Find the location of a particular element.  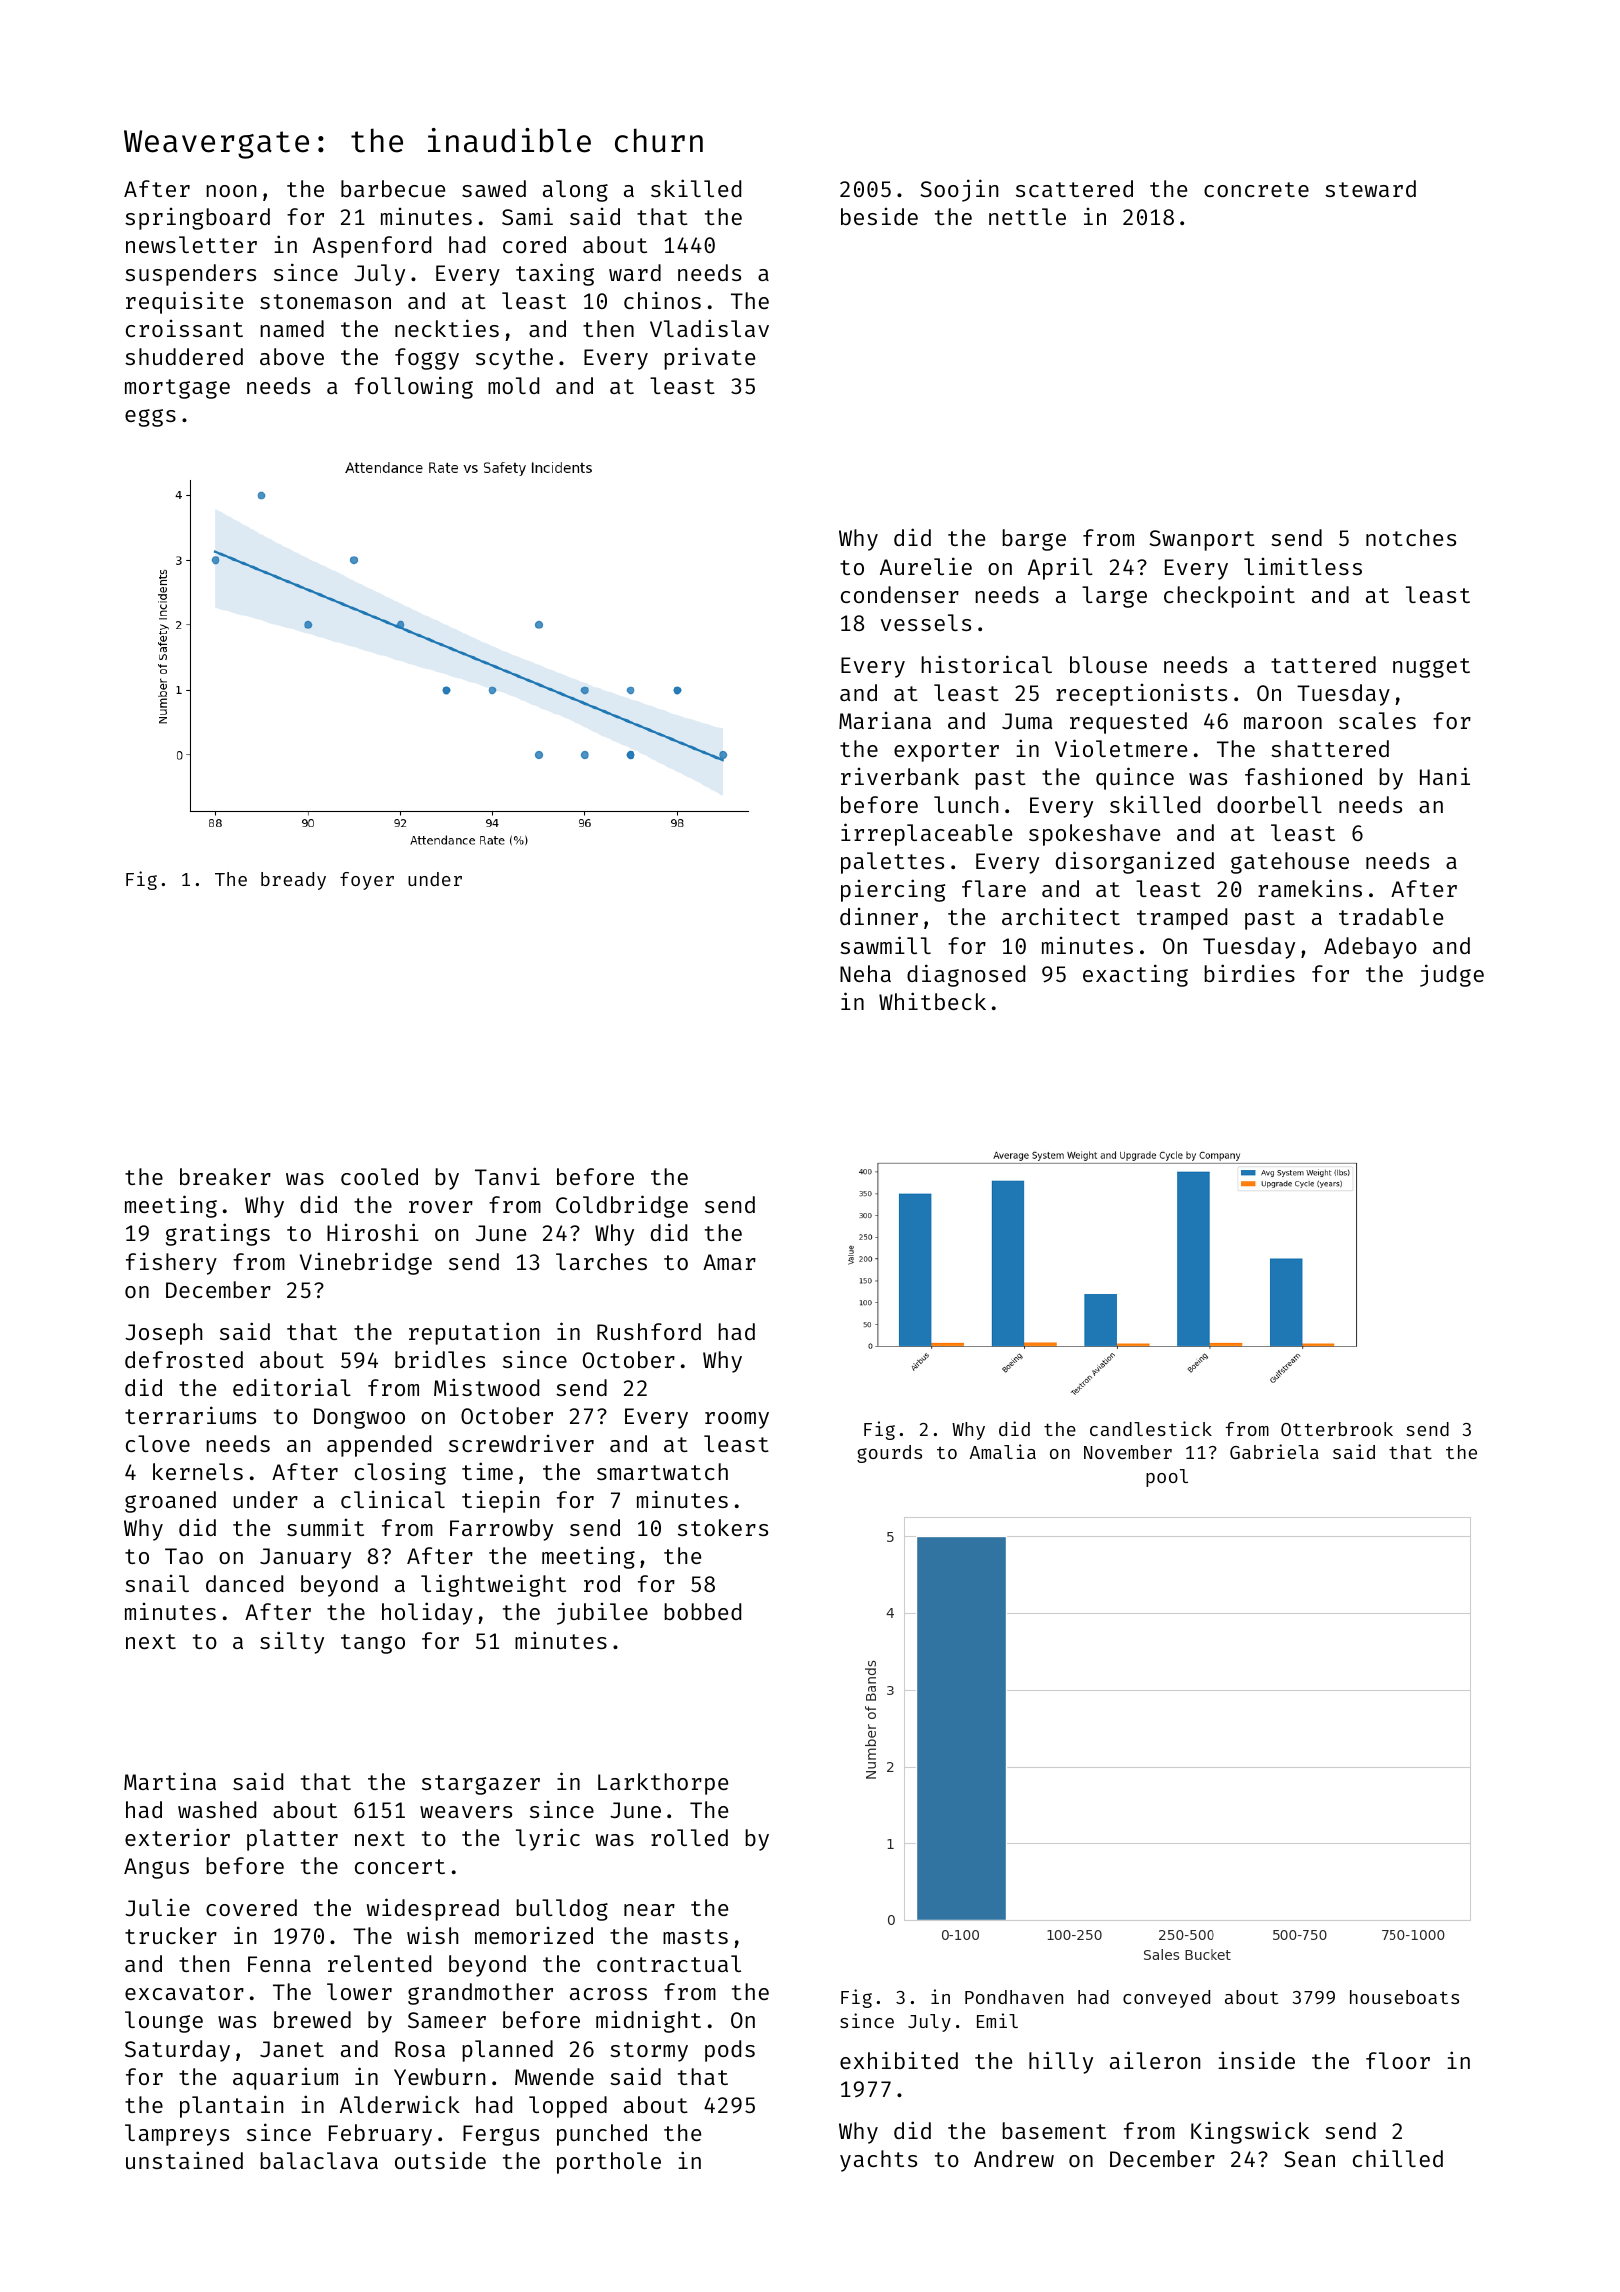

exacting is located at coordinates (1135, 975).
